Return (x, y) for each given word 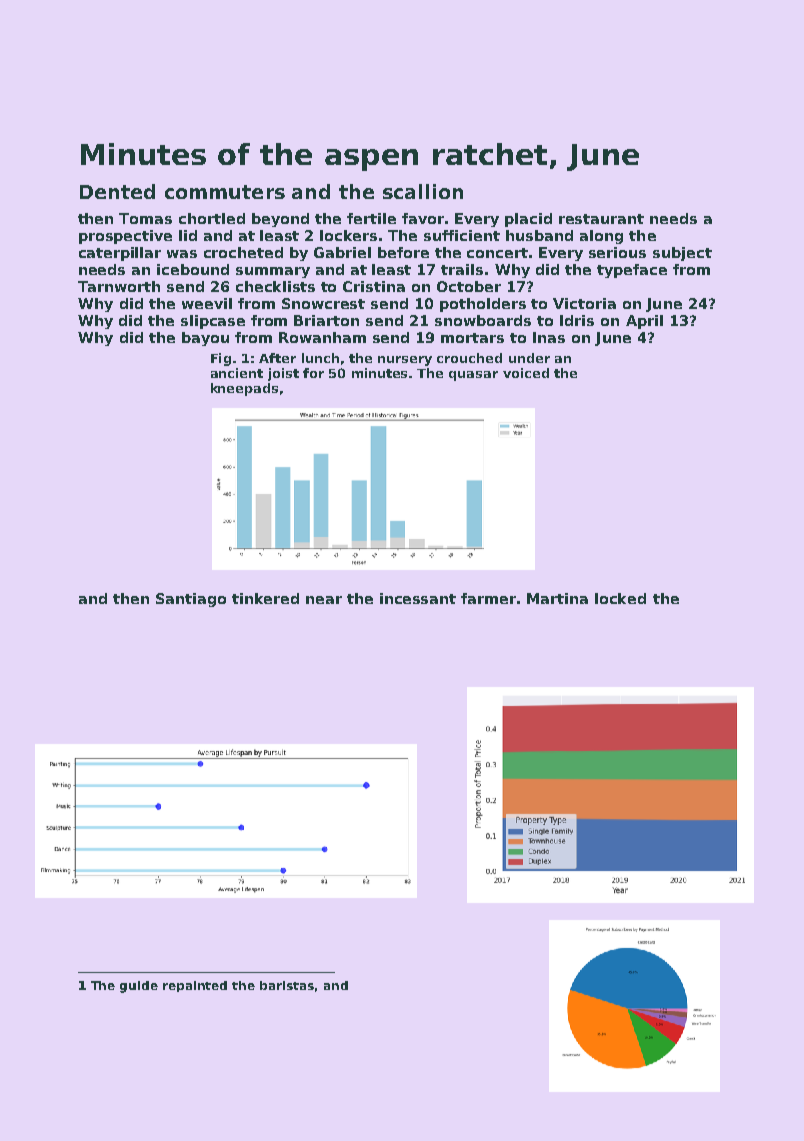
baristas (287, 985)
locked (620, 598)
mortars (472, 338)
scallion (423, 191)
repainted (195, 986)
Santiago (191, 600)
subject (682, 254)
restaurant (601, 219)
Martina (557, 598)
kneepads (244, 389)
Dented (117, 191)
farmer (488, 598)
